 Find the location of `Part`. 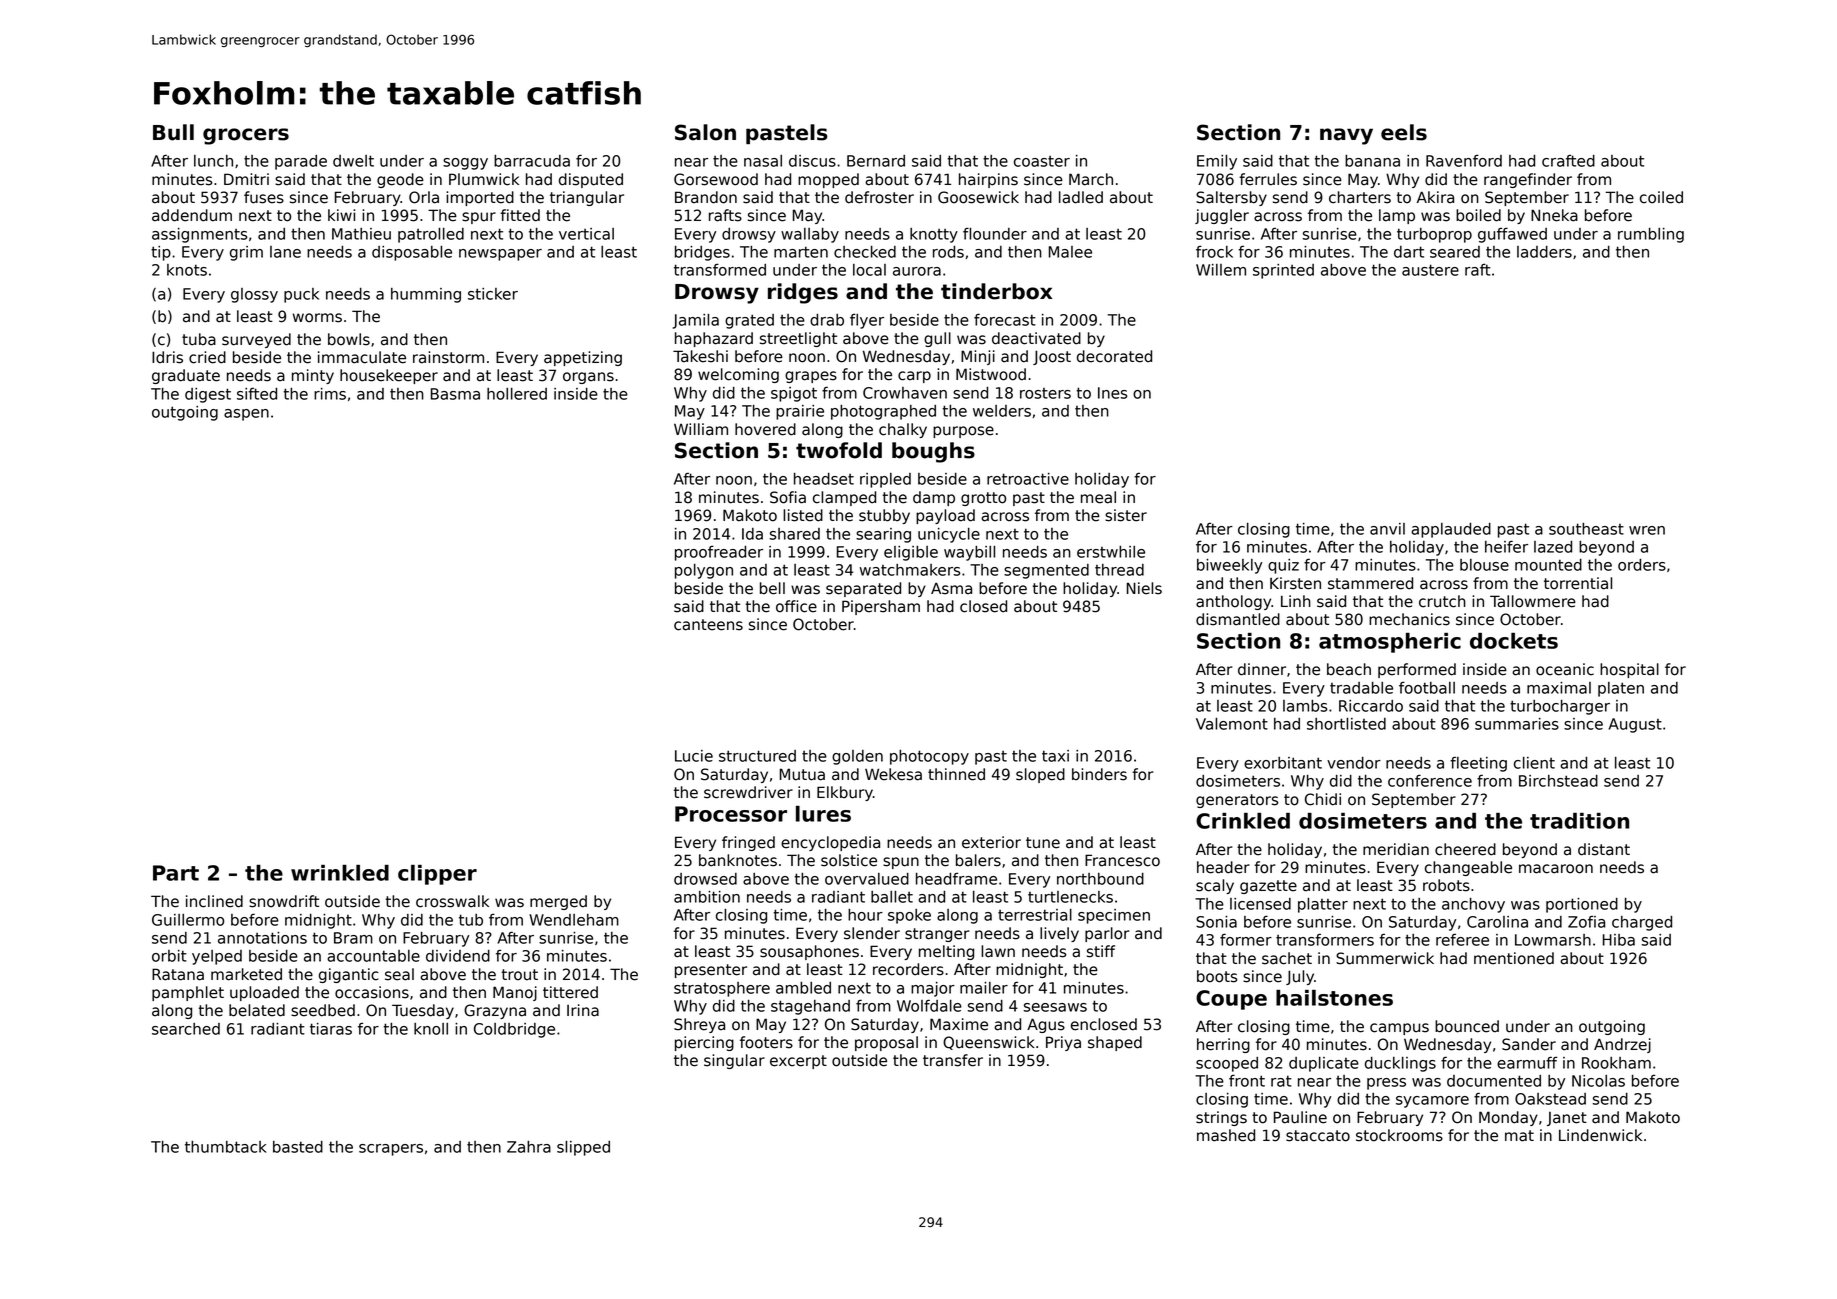

Part is located at coordinates (176, 873).
